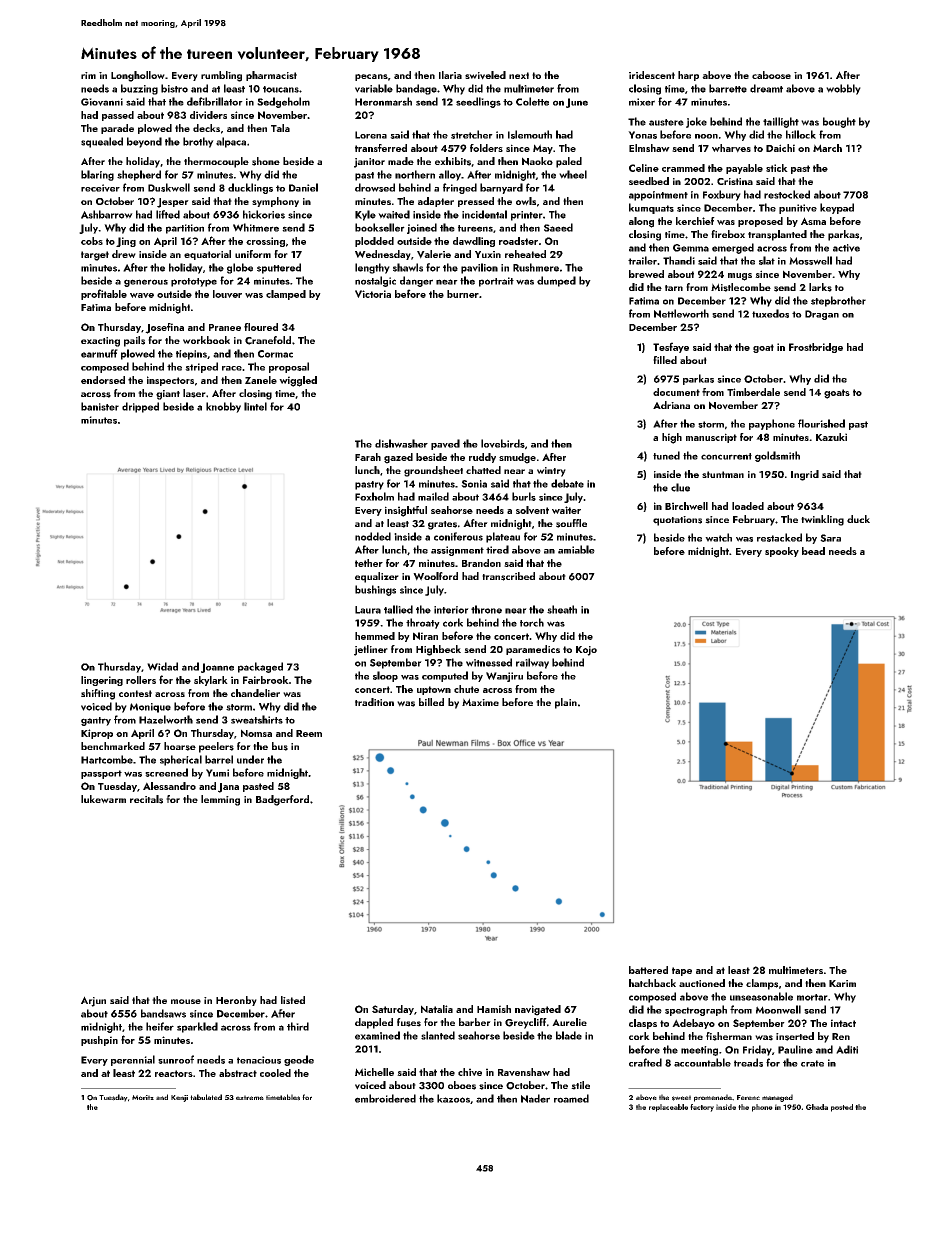 Image resolution: width=952 pixels, height=1233 pixels. What do you see at coordinates (250, 1097) in the page?
I see `extreme` at bounding box center [250, 1097].
